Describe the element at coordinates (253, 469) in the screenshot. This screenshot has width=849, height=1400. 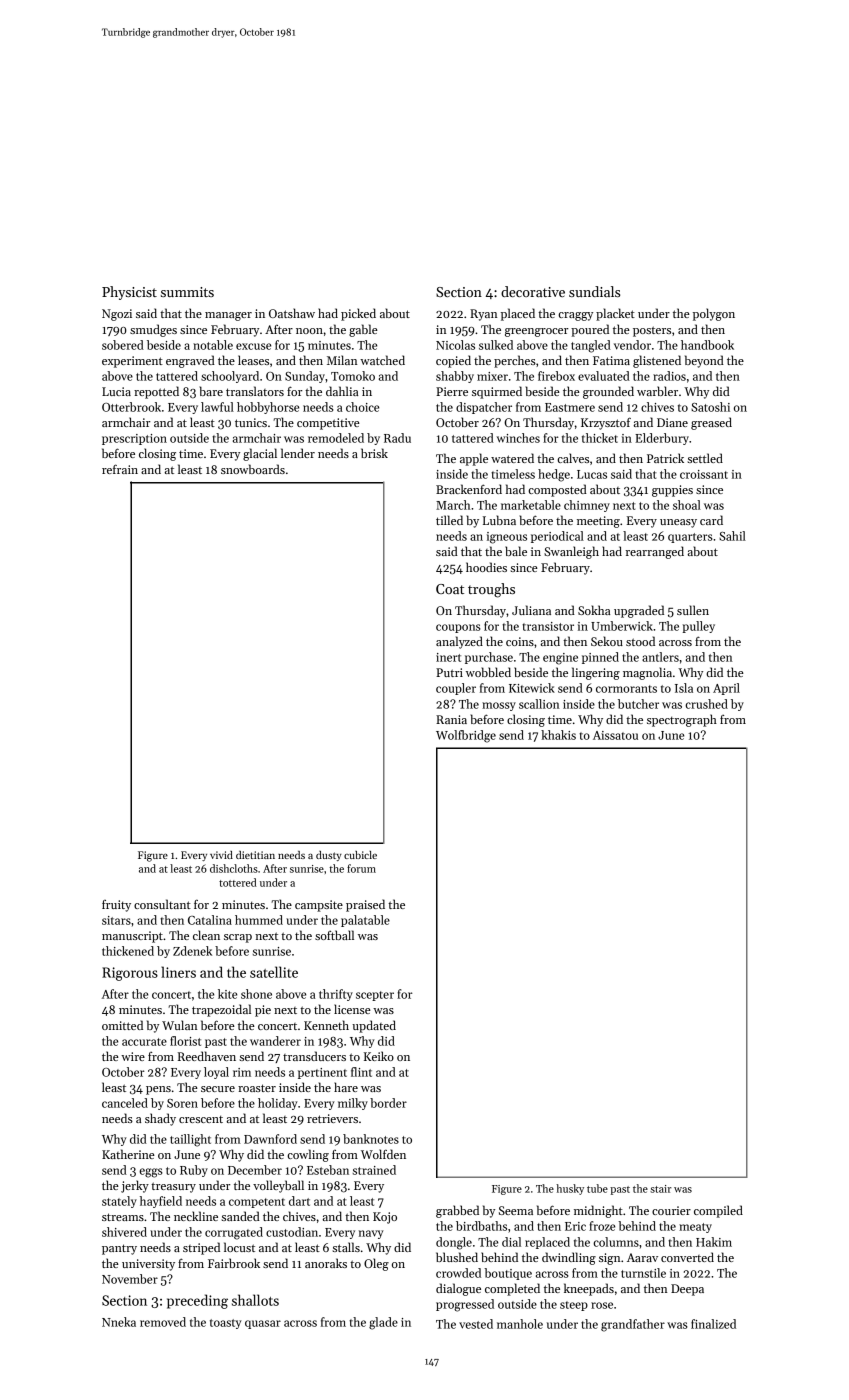
I see `snowboards` at that location.
